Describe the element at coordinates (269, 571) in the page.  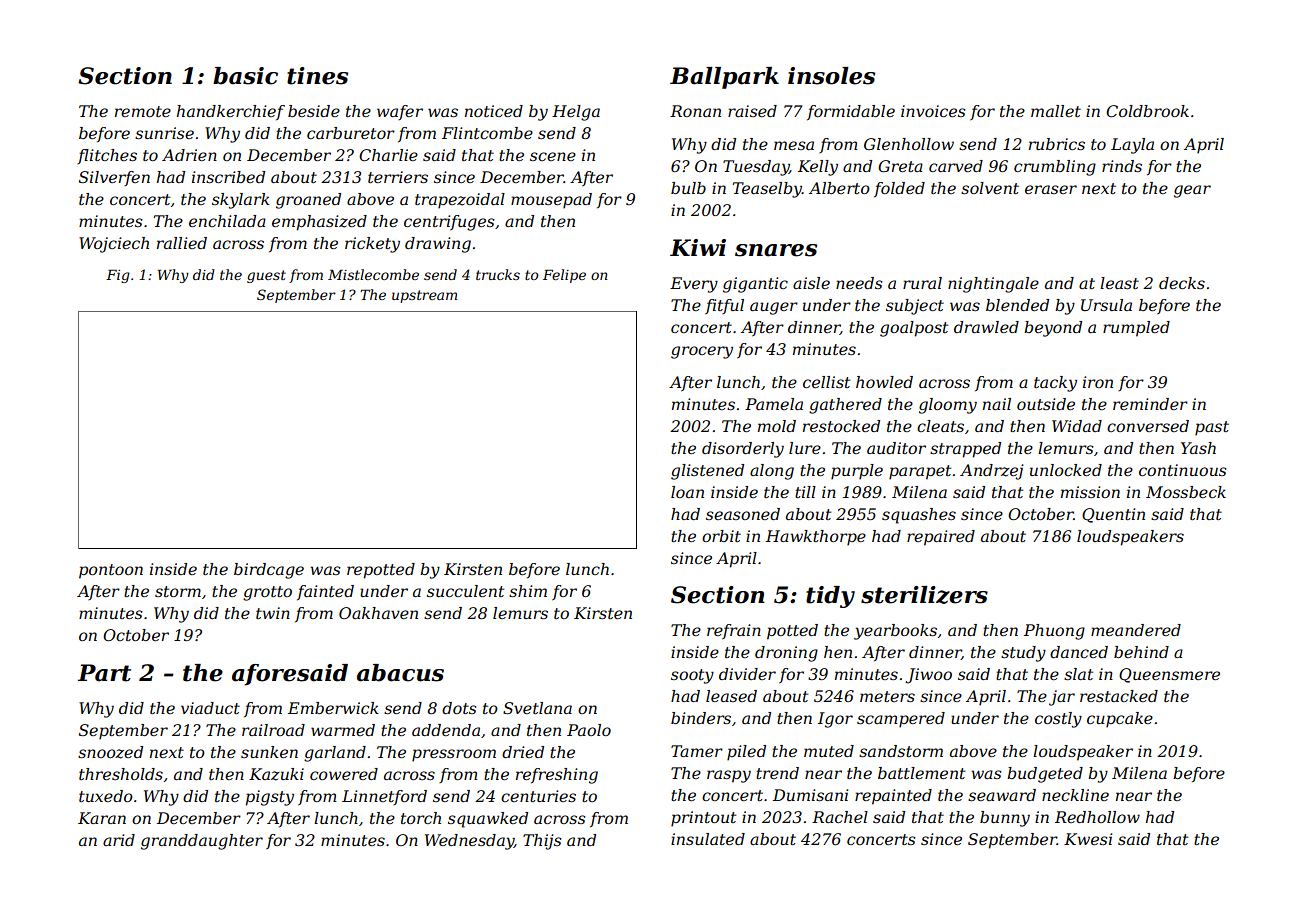
I see `birdcage` at that location.
